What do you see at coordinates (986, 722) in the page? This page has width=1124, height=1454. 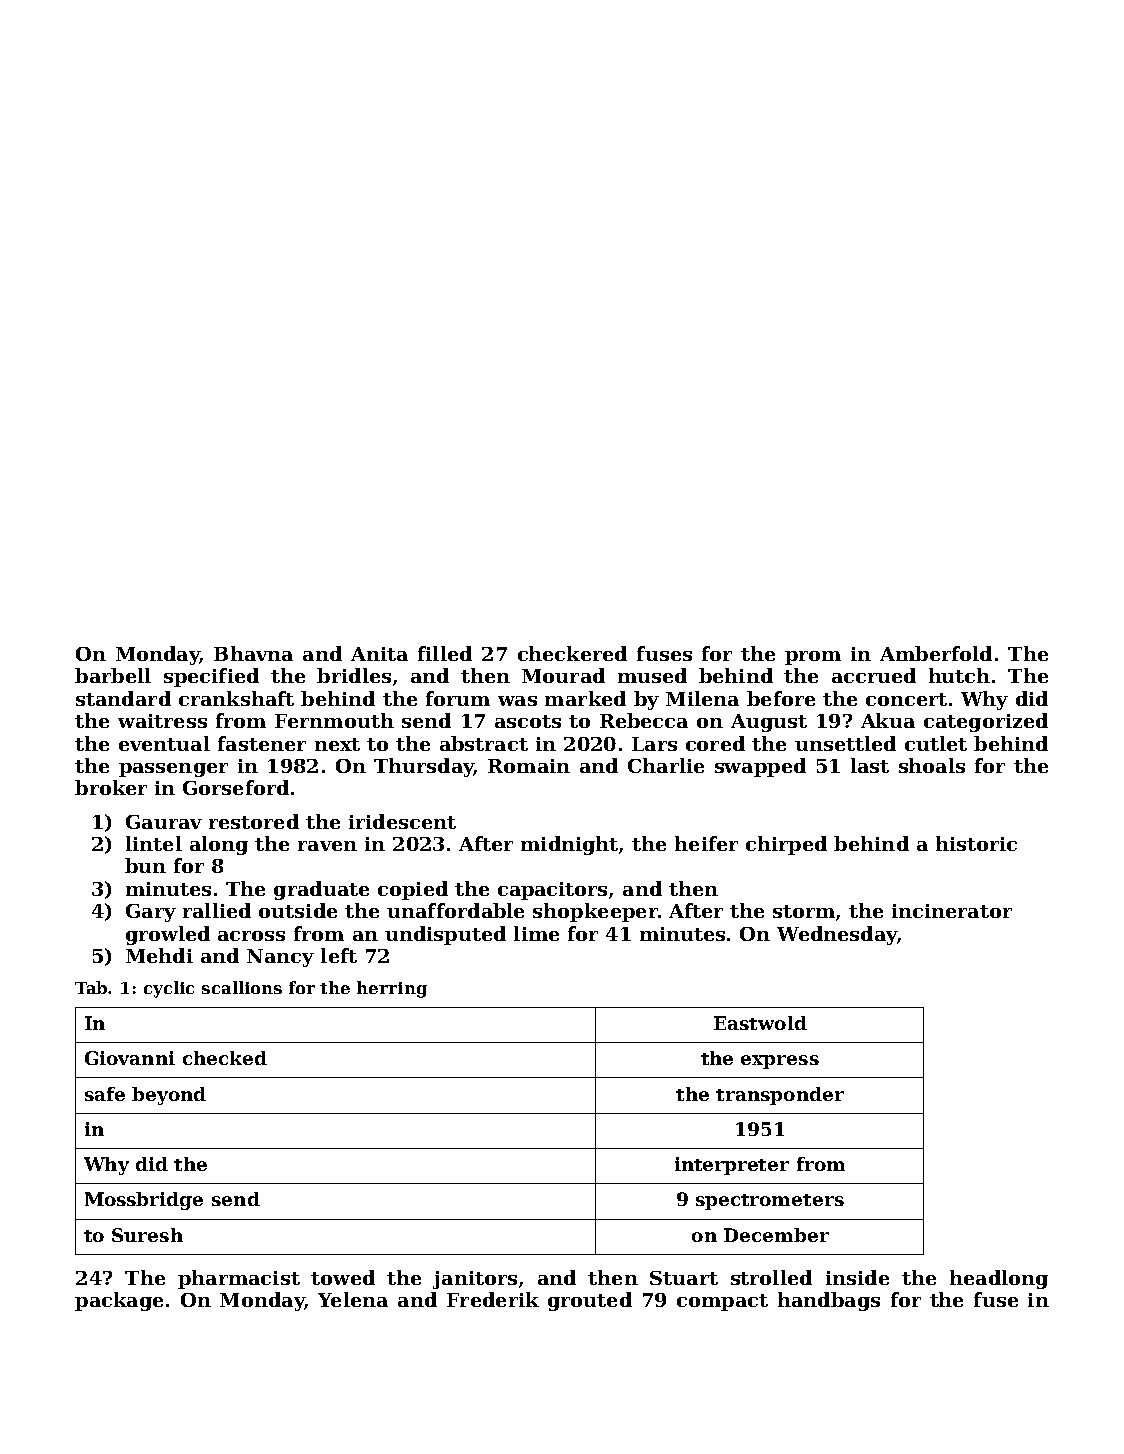 I see `categorized` at bounding box center [986, 722].
